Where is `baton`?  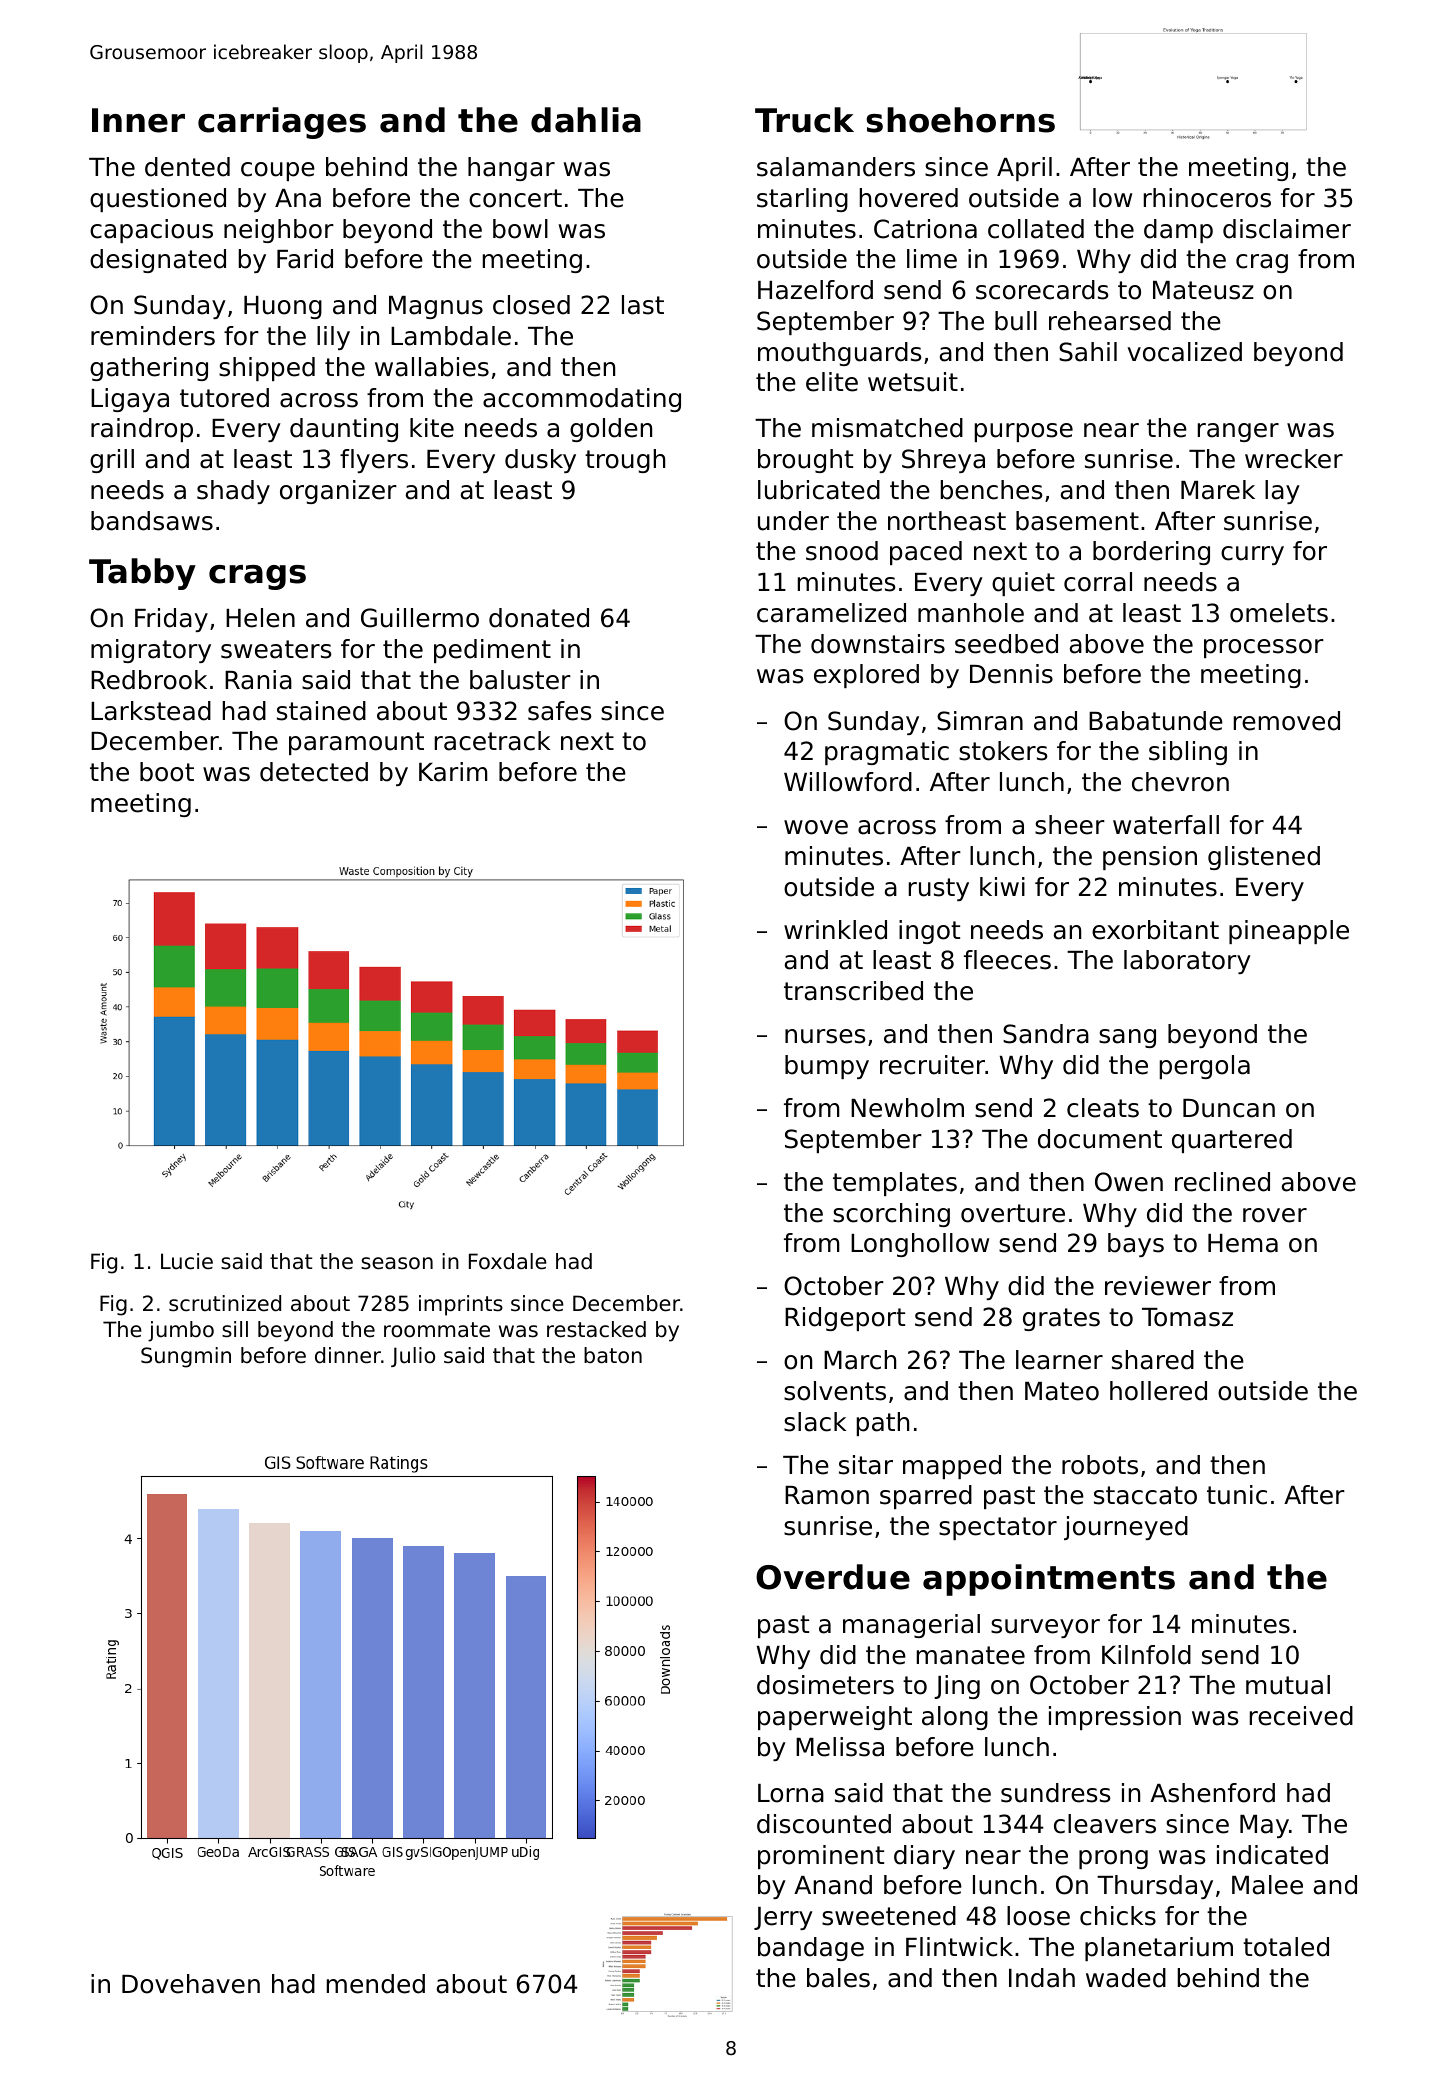
baton is located at coordinates (613, 1355).
